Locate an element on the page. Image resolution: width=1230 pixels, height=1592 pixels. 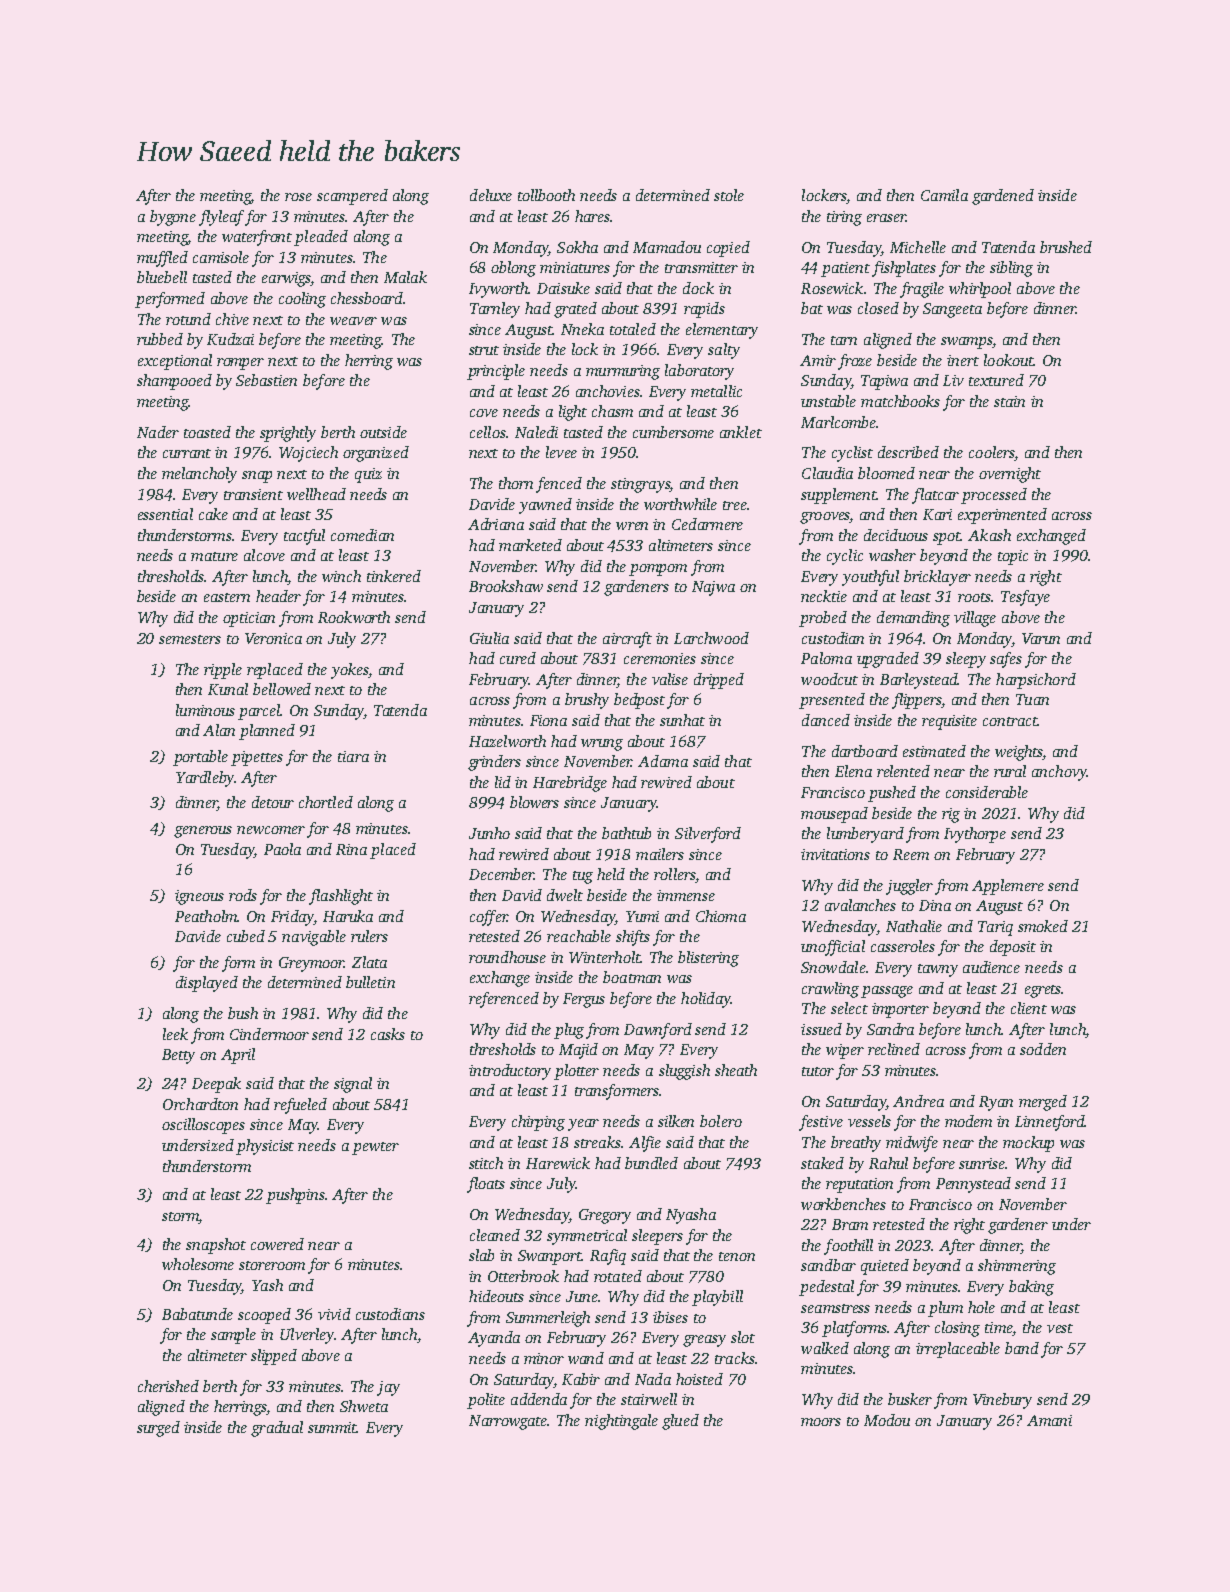
December is located at coordinates (501, 874).
